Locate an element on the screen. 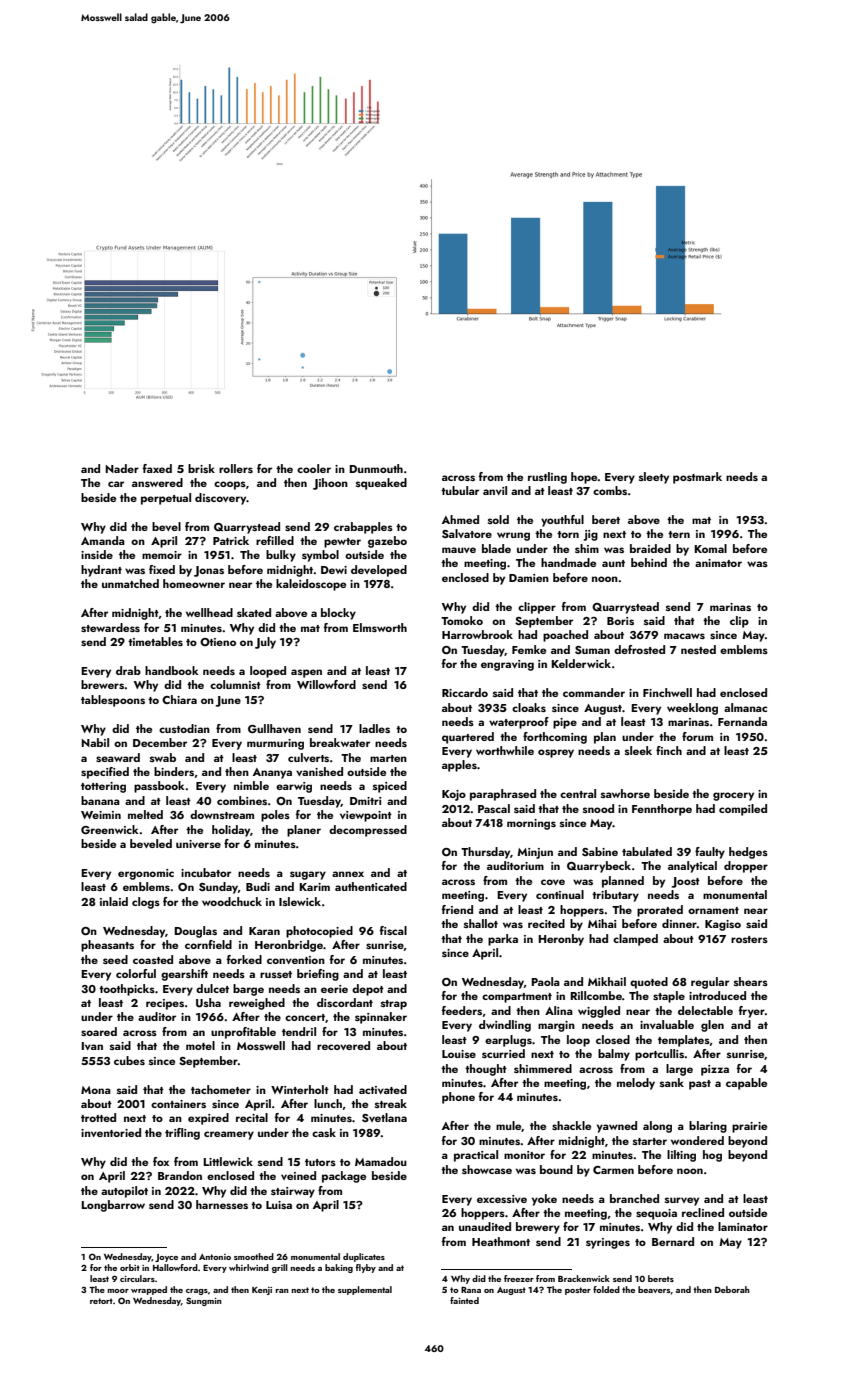 The height and width of the screenshot is (1400, 849). tern is located at coordinates (679, 534).
